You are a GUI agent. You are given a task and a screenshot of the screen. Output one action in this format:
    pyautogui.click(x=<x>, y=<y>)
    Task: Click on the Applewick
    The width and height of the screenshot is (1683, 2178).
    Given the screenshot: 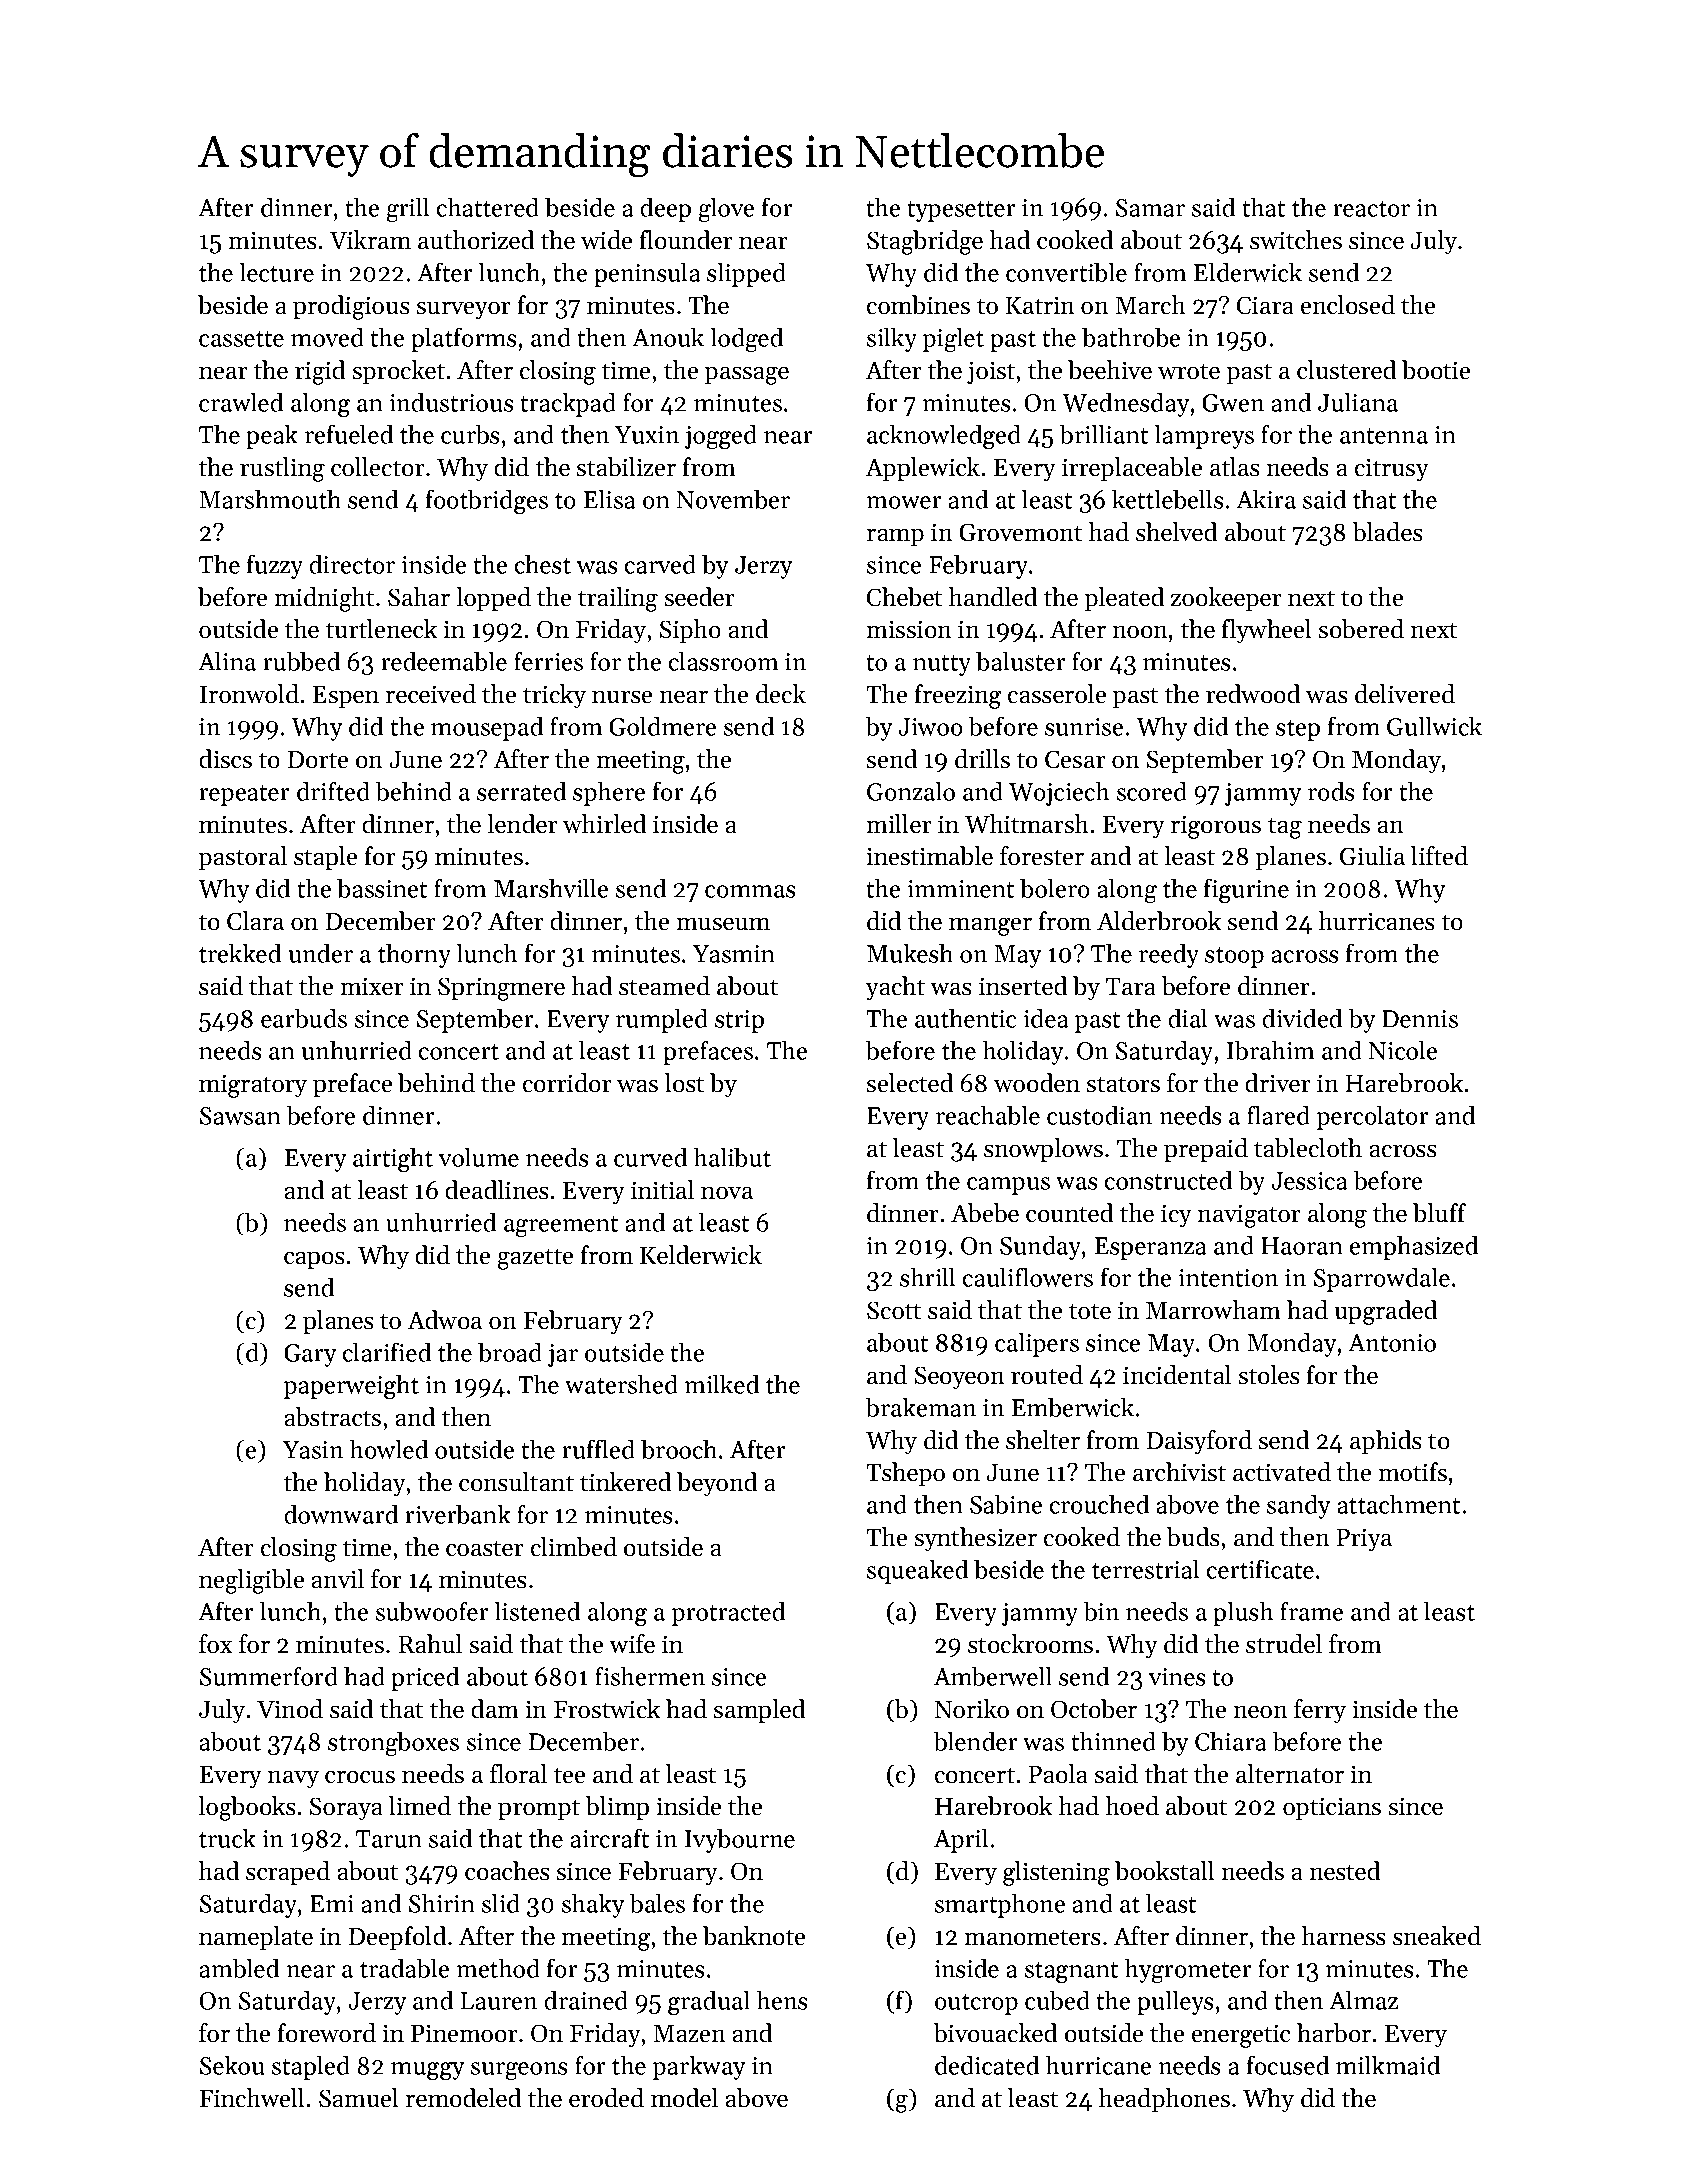 What is the action you would take?
    pyautogui.click(x=922, y=469)
